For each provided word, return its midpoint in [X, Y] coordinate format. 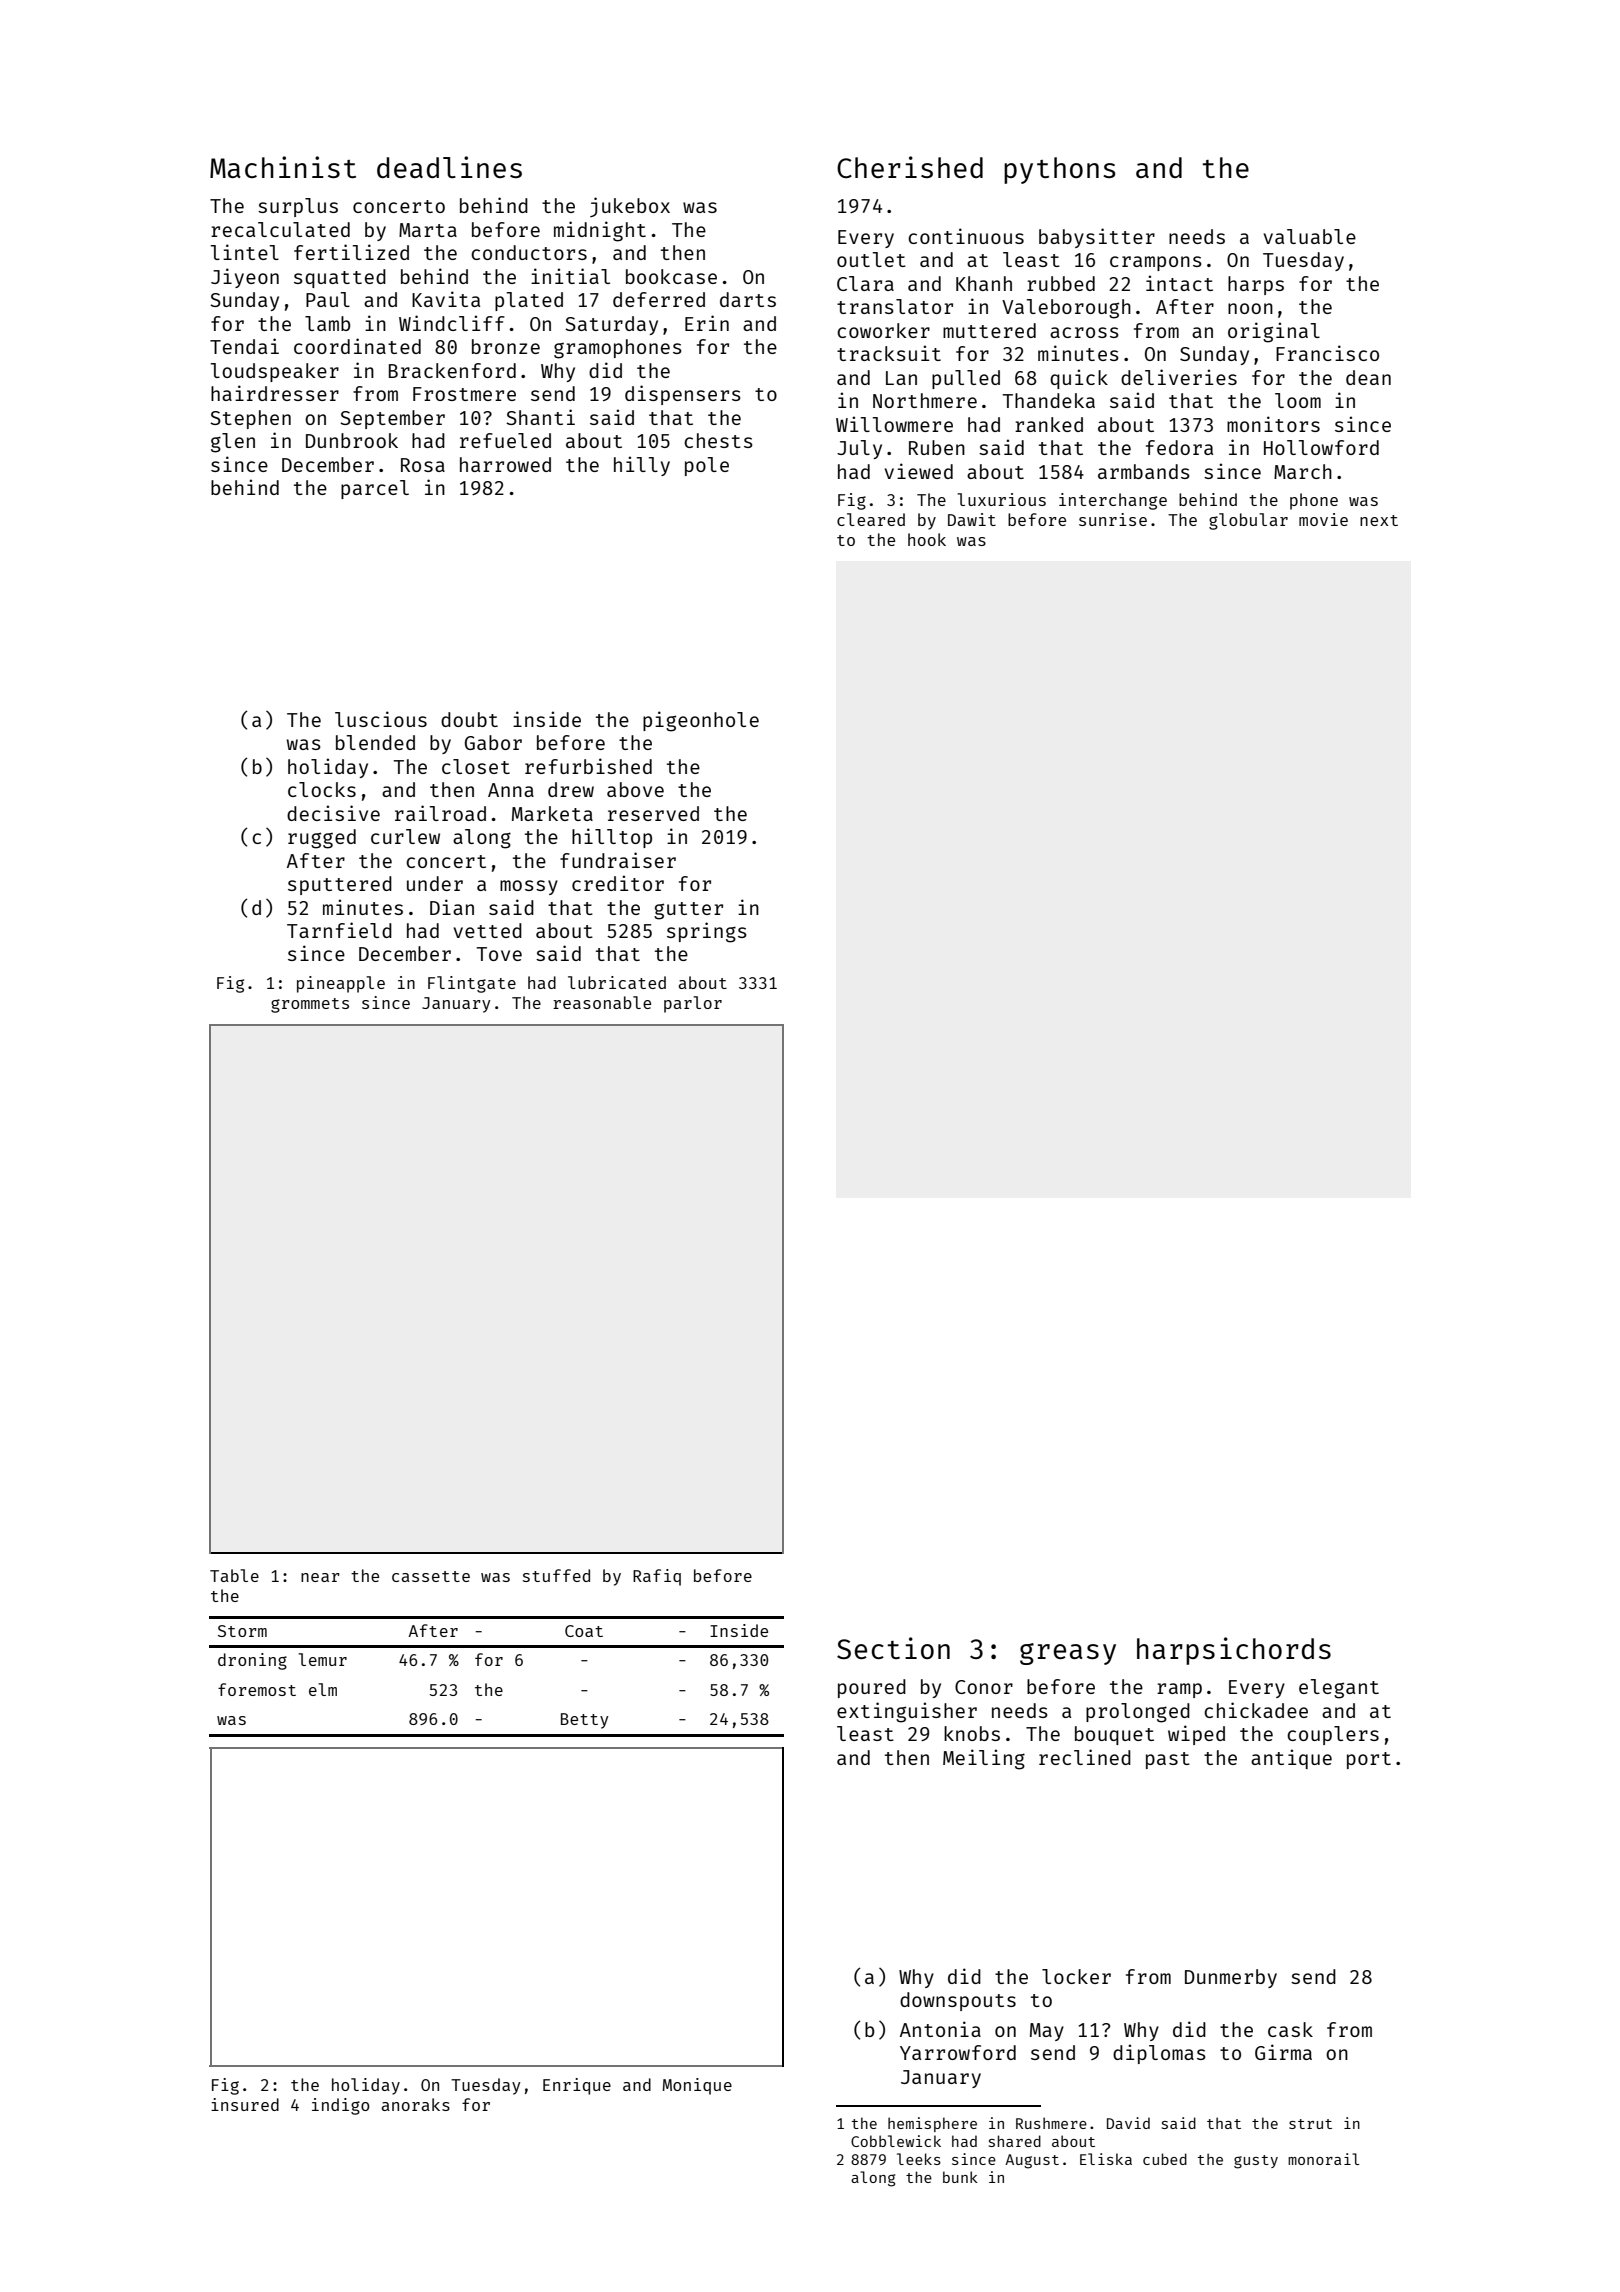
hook [927, 539]
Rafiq [657, 1577]
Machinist [283, 167]
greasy [1068, 1654]
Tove [499, 954]
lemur [322, 1659]
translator [895, 306]
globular [1248, 521]
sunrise [1113, 519]
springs [707, 932]
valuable [1310, 236]
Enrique [577, 2086]
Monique [697, 2086]
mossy [529, 887]
